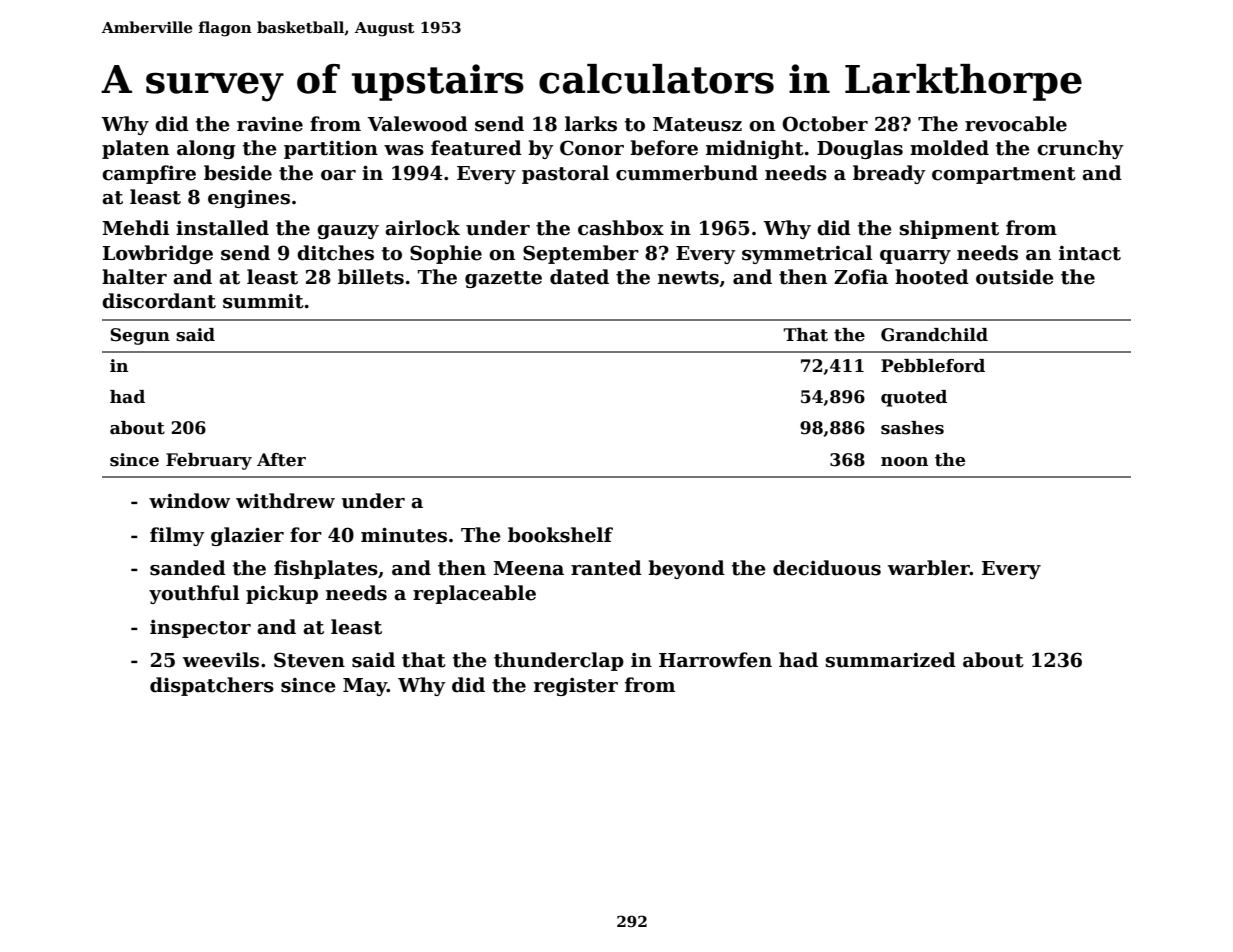  I want to click on gazette, so click(503, 279).
